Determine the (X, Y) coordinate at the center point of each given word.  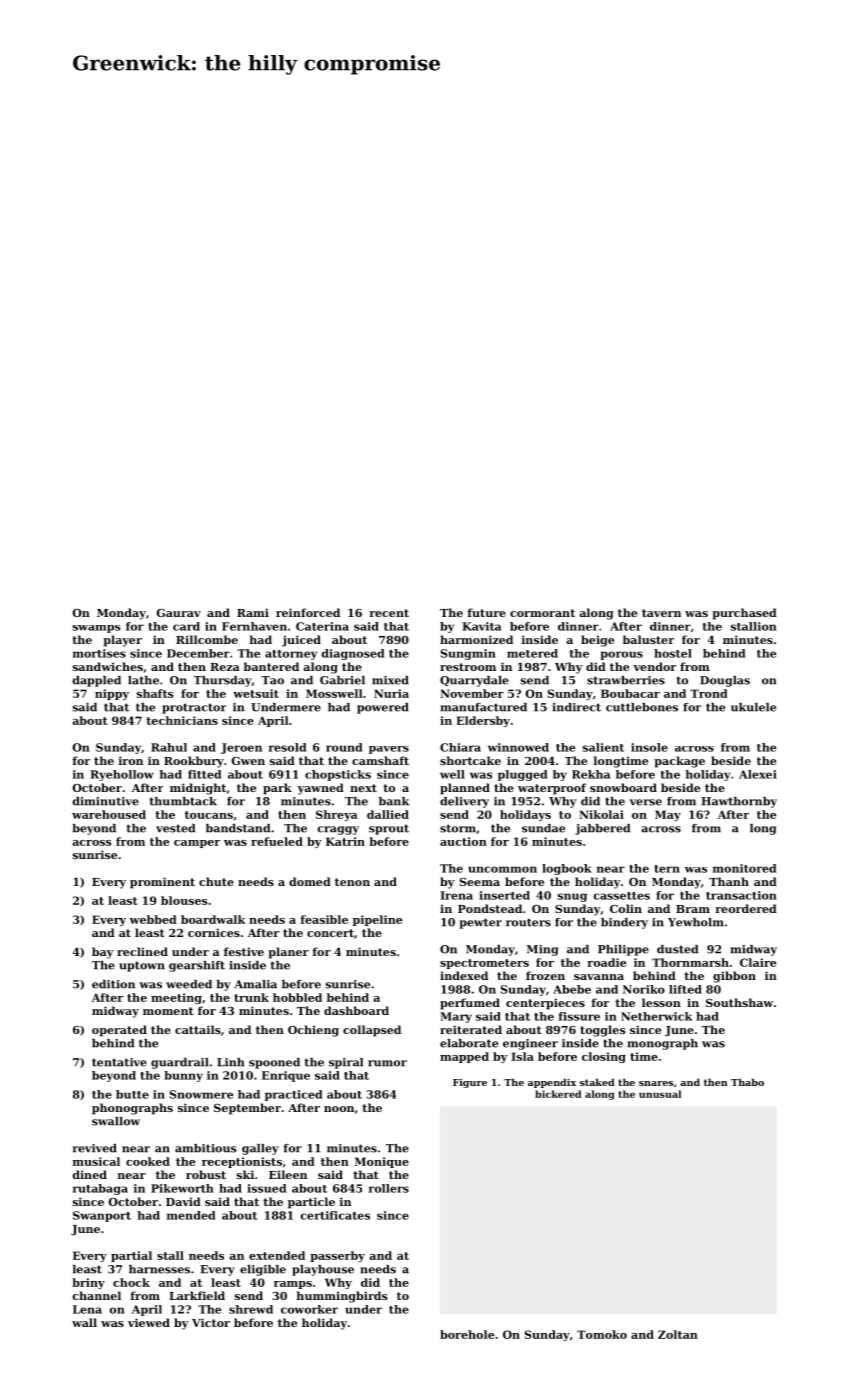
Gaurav (179, 613)
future (486, 612)
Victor (211, 1322)
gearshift (197, 966)
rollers (389, 1188)
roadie (606, 962)
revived (95, 1148)
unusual (660, 1094)
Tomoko (602, 1334)
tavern (661, 613)
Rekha (591, 774)
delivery (464, 802)
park (277, 789)
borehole (467, 1334)
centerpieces (545, 1004)
